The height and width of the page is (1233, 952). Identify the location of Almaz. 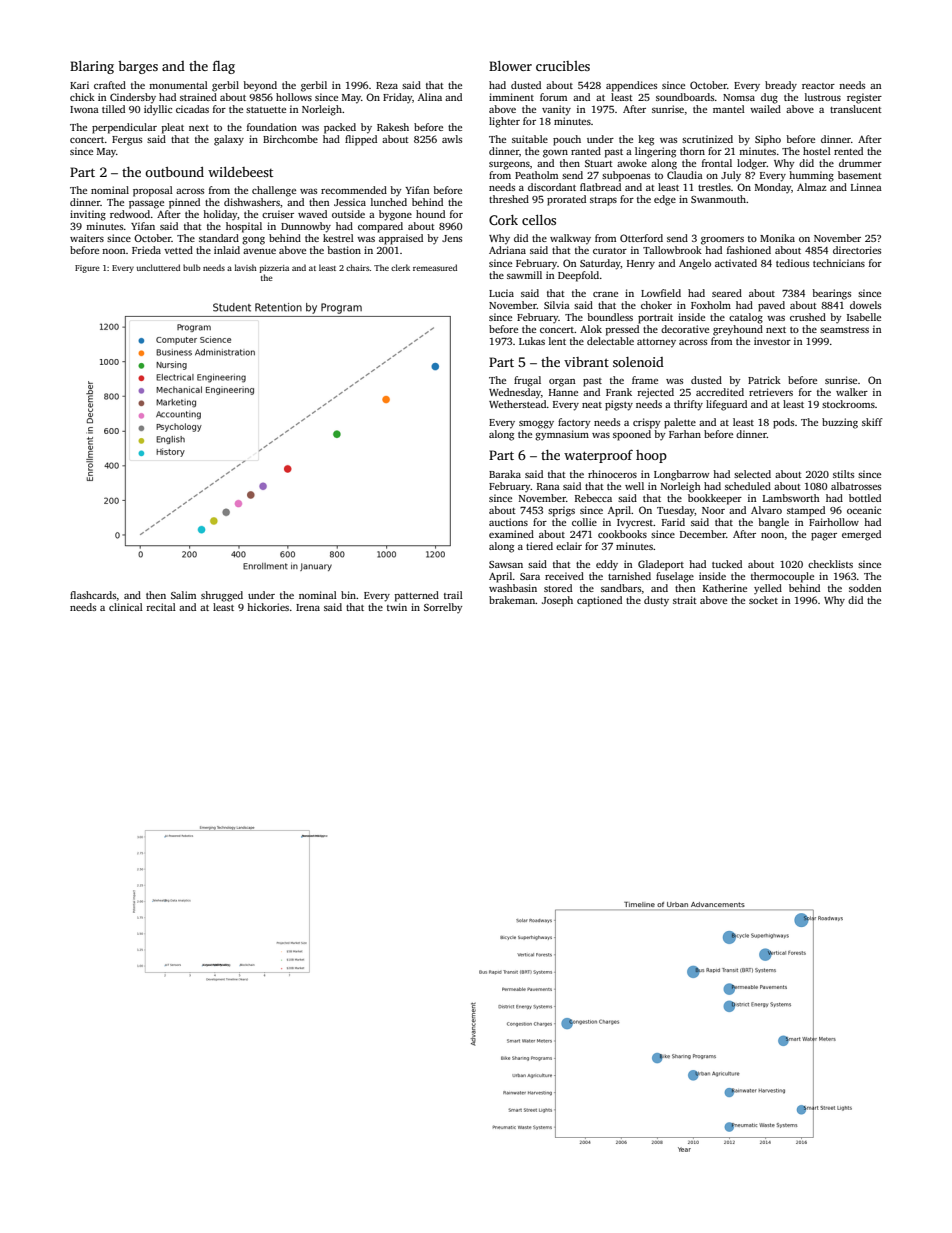
(812, 187).
